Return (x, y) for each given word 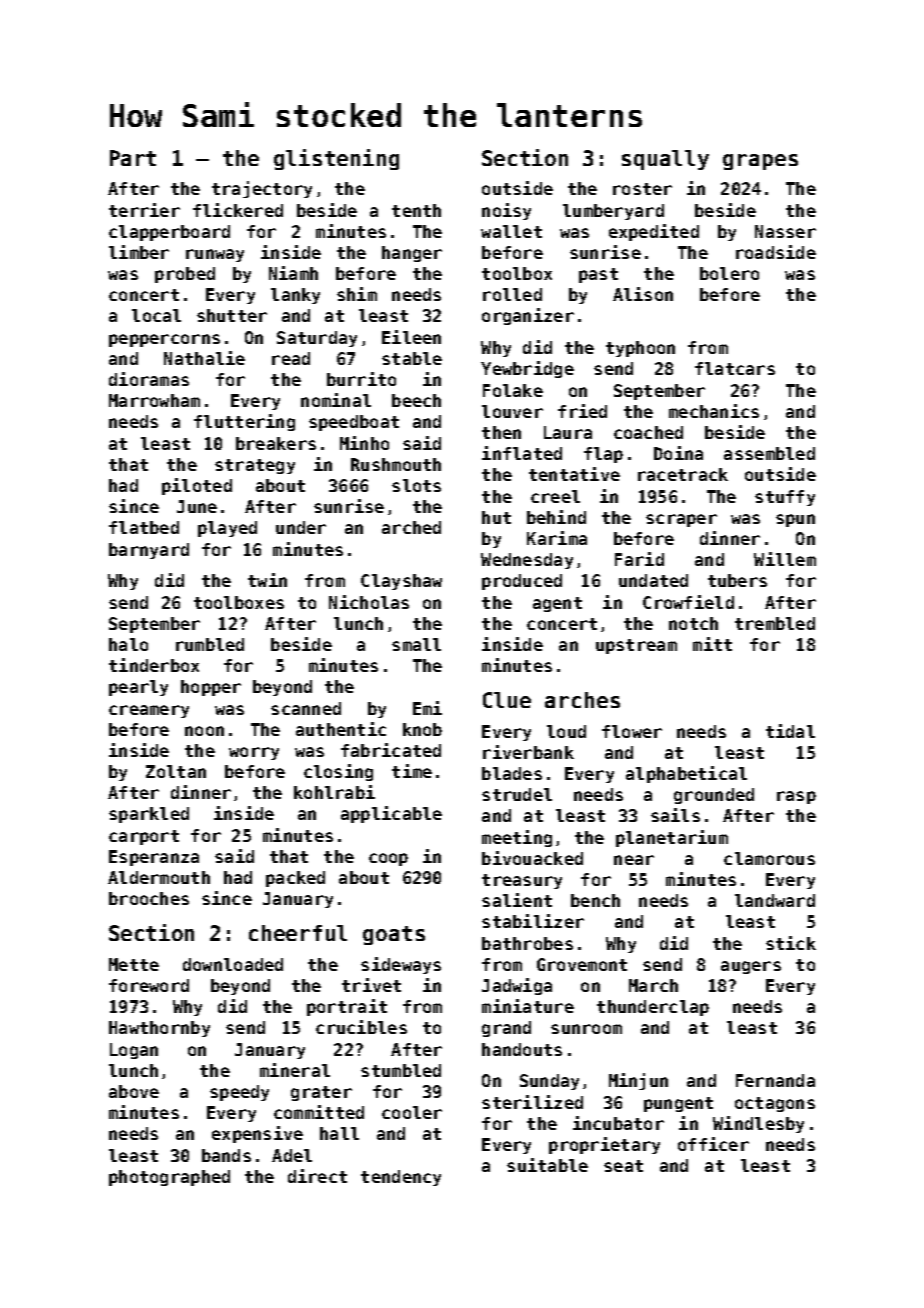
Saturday (317, 339)
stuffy (785, 498)
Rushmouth (396, 464)
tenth (416, 210)
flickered (238, 210)
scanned (306, 708)
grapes (760, 162)
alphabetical (686, 774)
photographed (169, 1178)
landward (775, 900)
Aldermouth (159, 877)
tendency (401, 1178)
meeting (517, 838)
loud (566, 731)
